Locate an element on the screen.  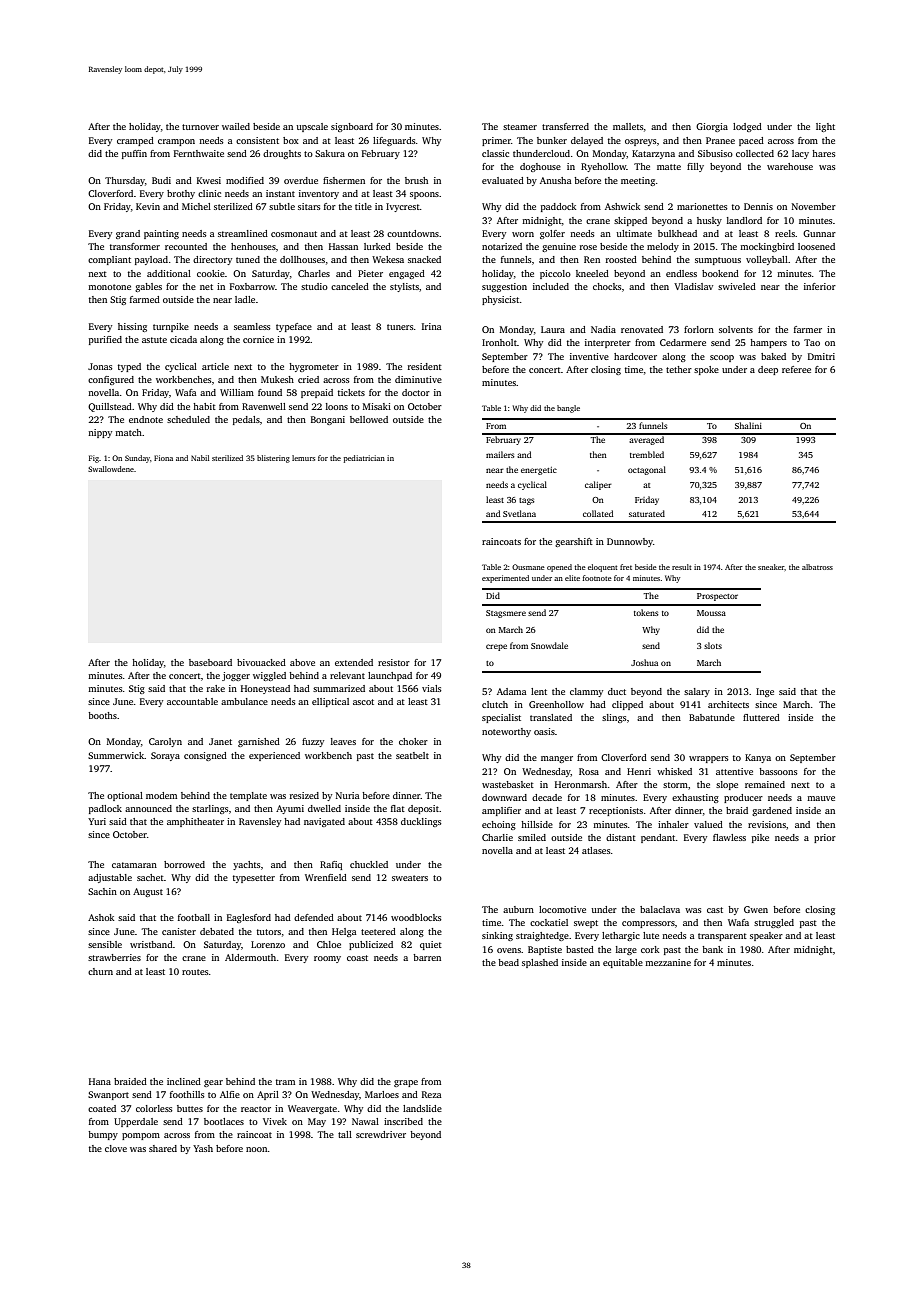
manger is located at coordinates (557, 759).
